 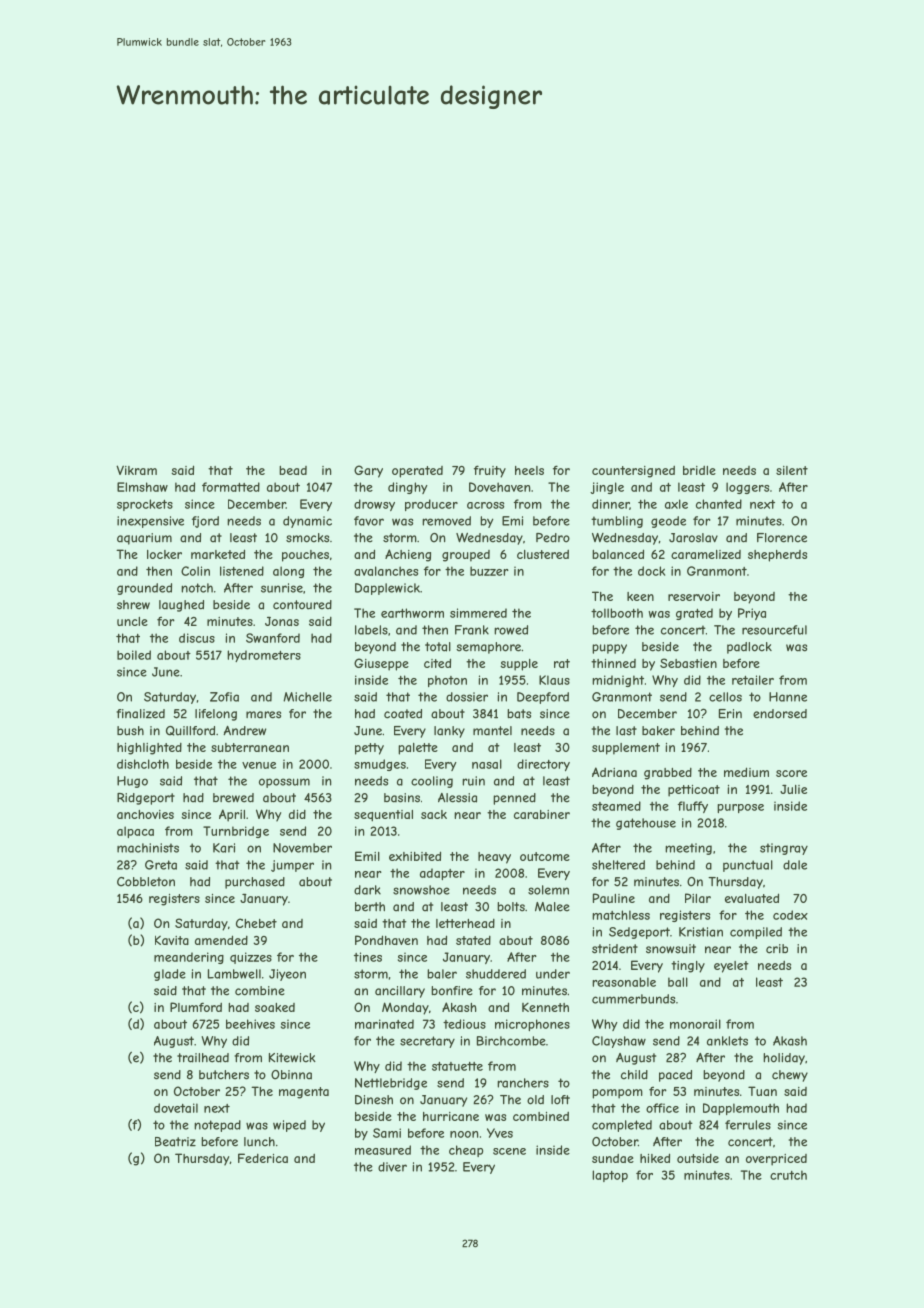 I want to click on shepherds, so click(x=777, y=556).
